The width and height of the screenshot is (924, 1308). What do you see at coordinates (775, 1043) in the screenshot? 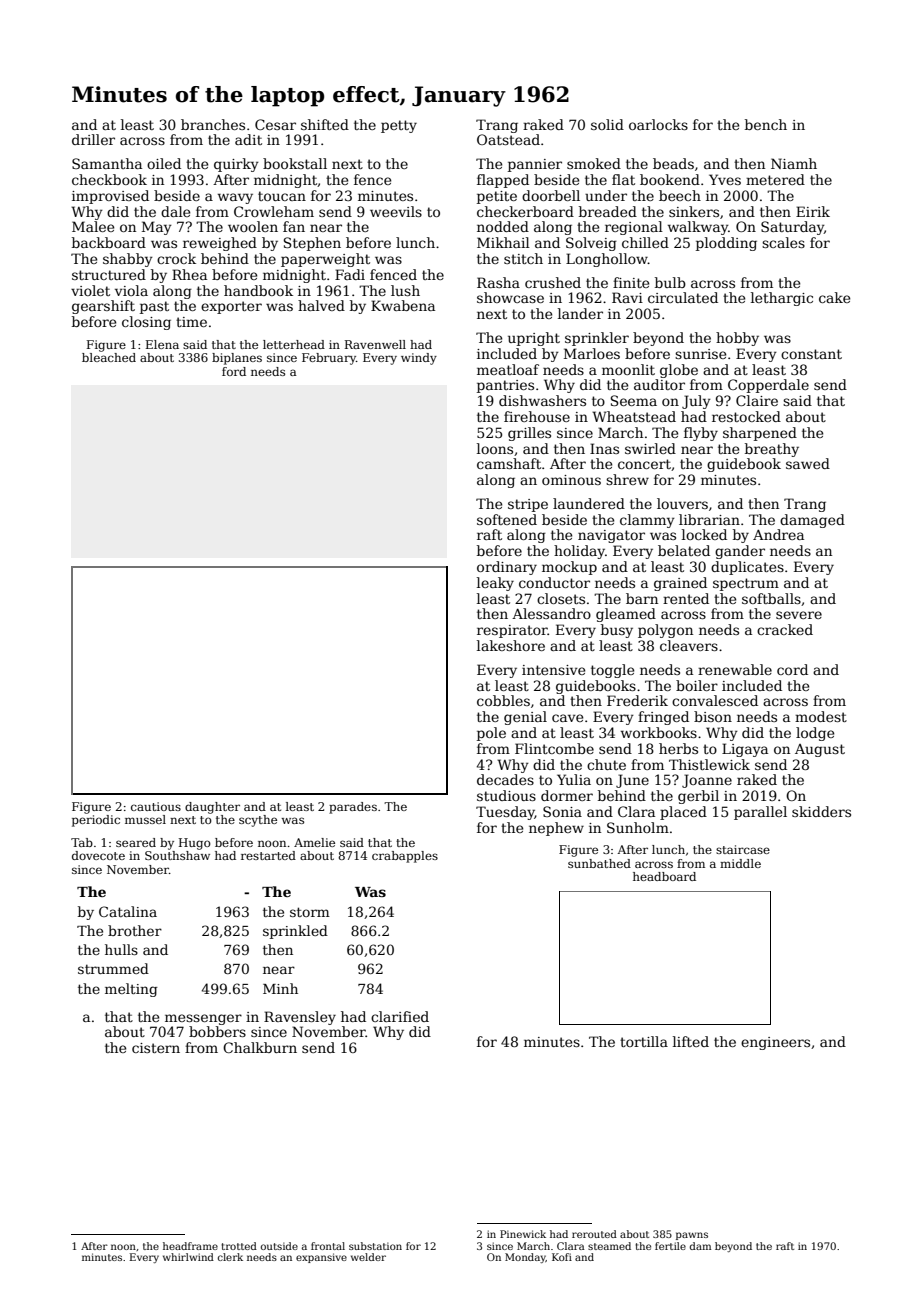
I see `engineers` at bounding box center [775, 1043].
